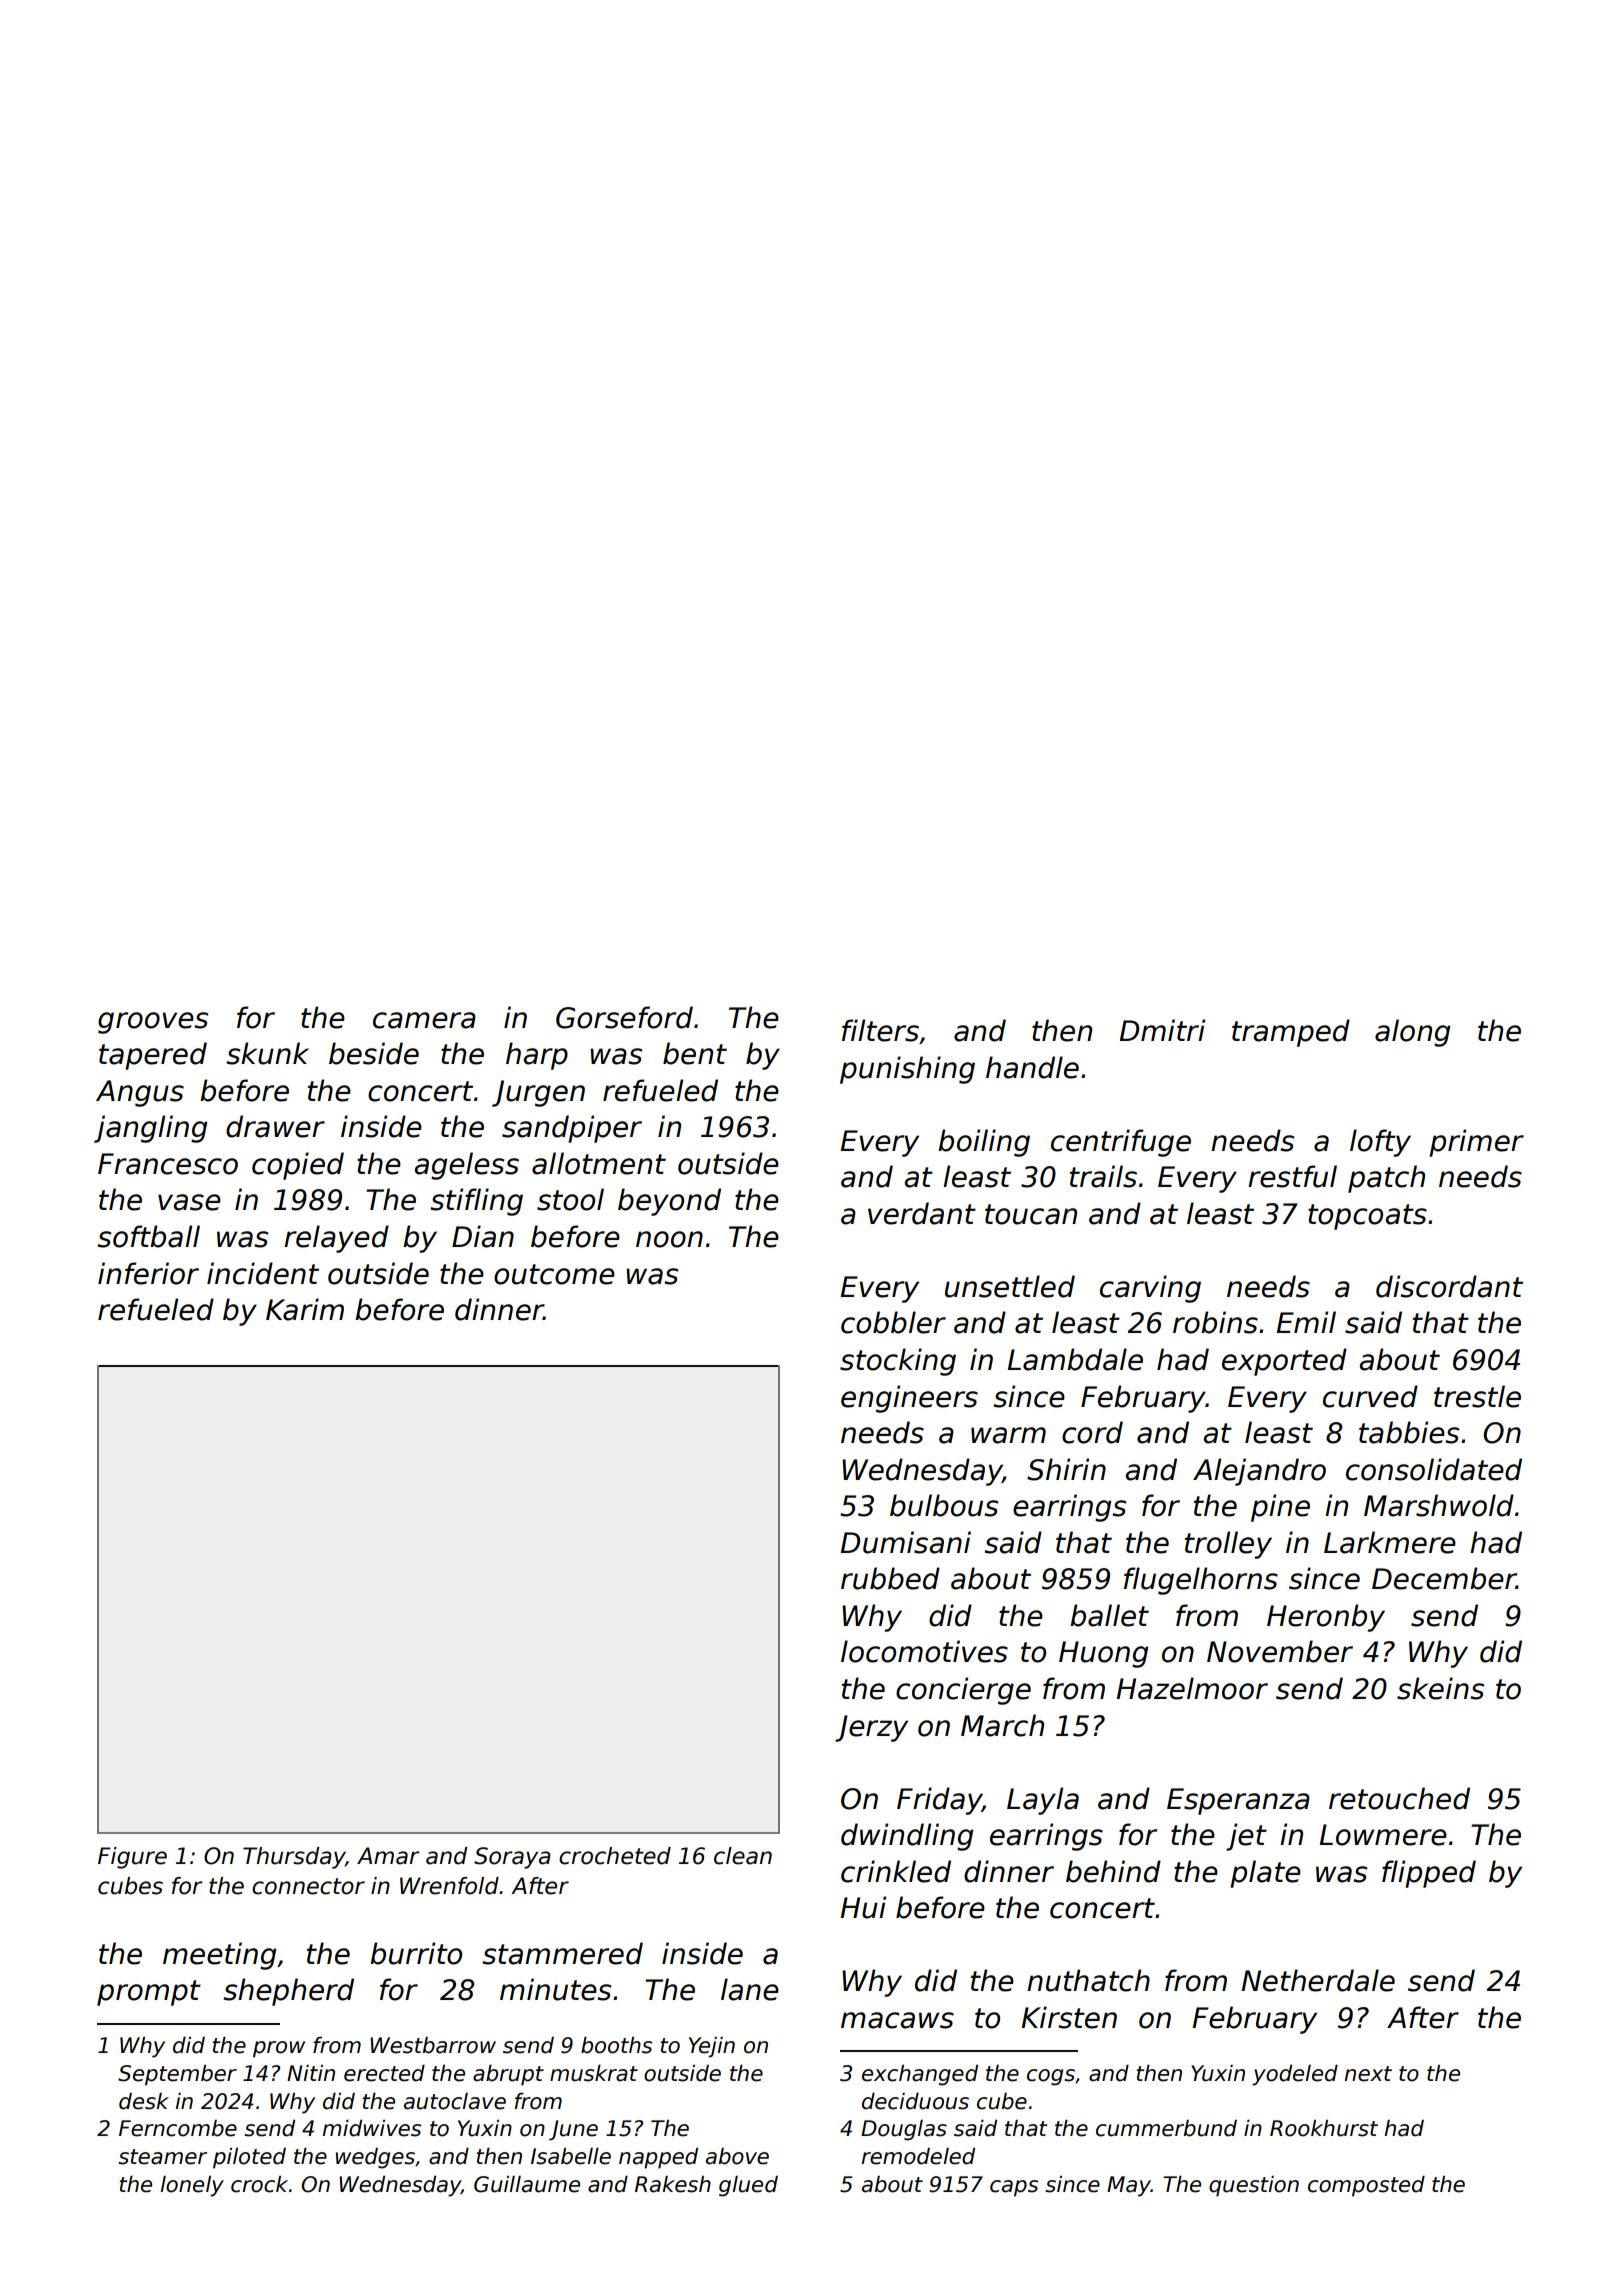 The image size is (1620, 2292). Describe the element at coordinates (1412, 1033) in the screenshot. I see `along` at that location.
